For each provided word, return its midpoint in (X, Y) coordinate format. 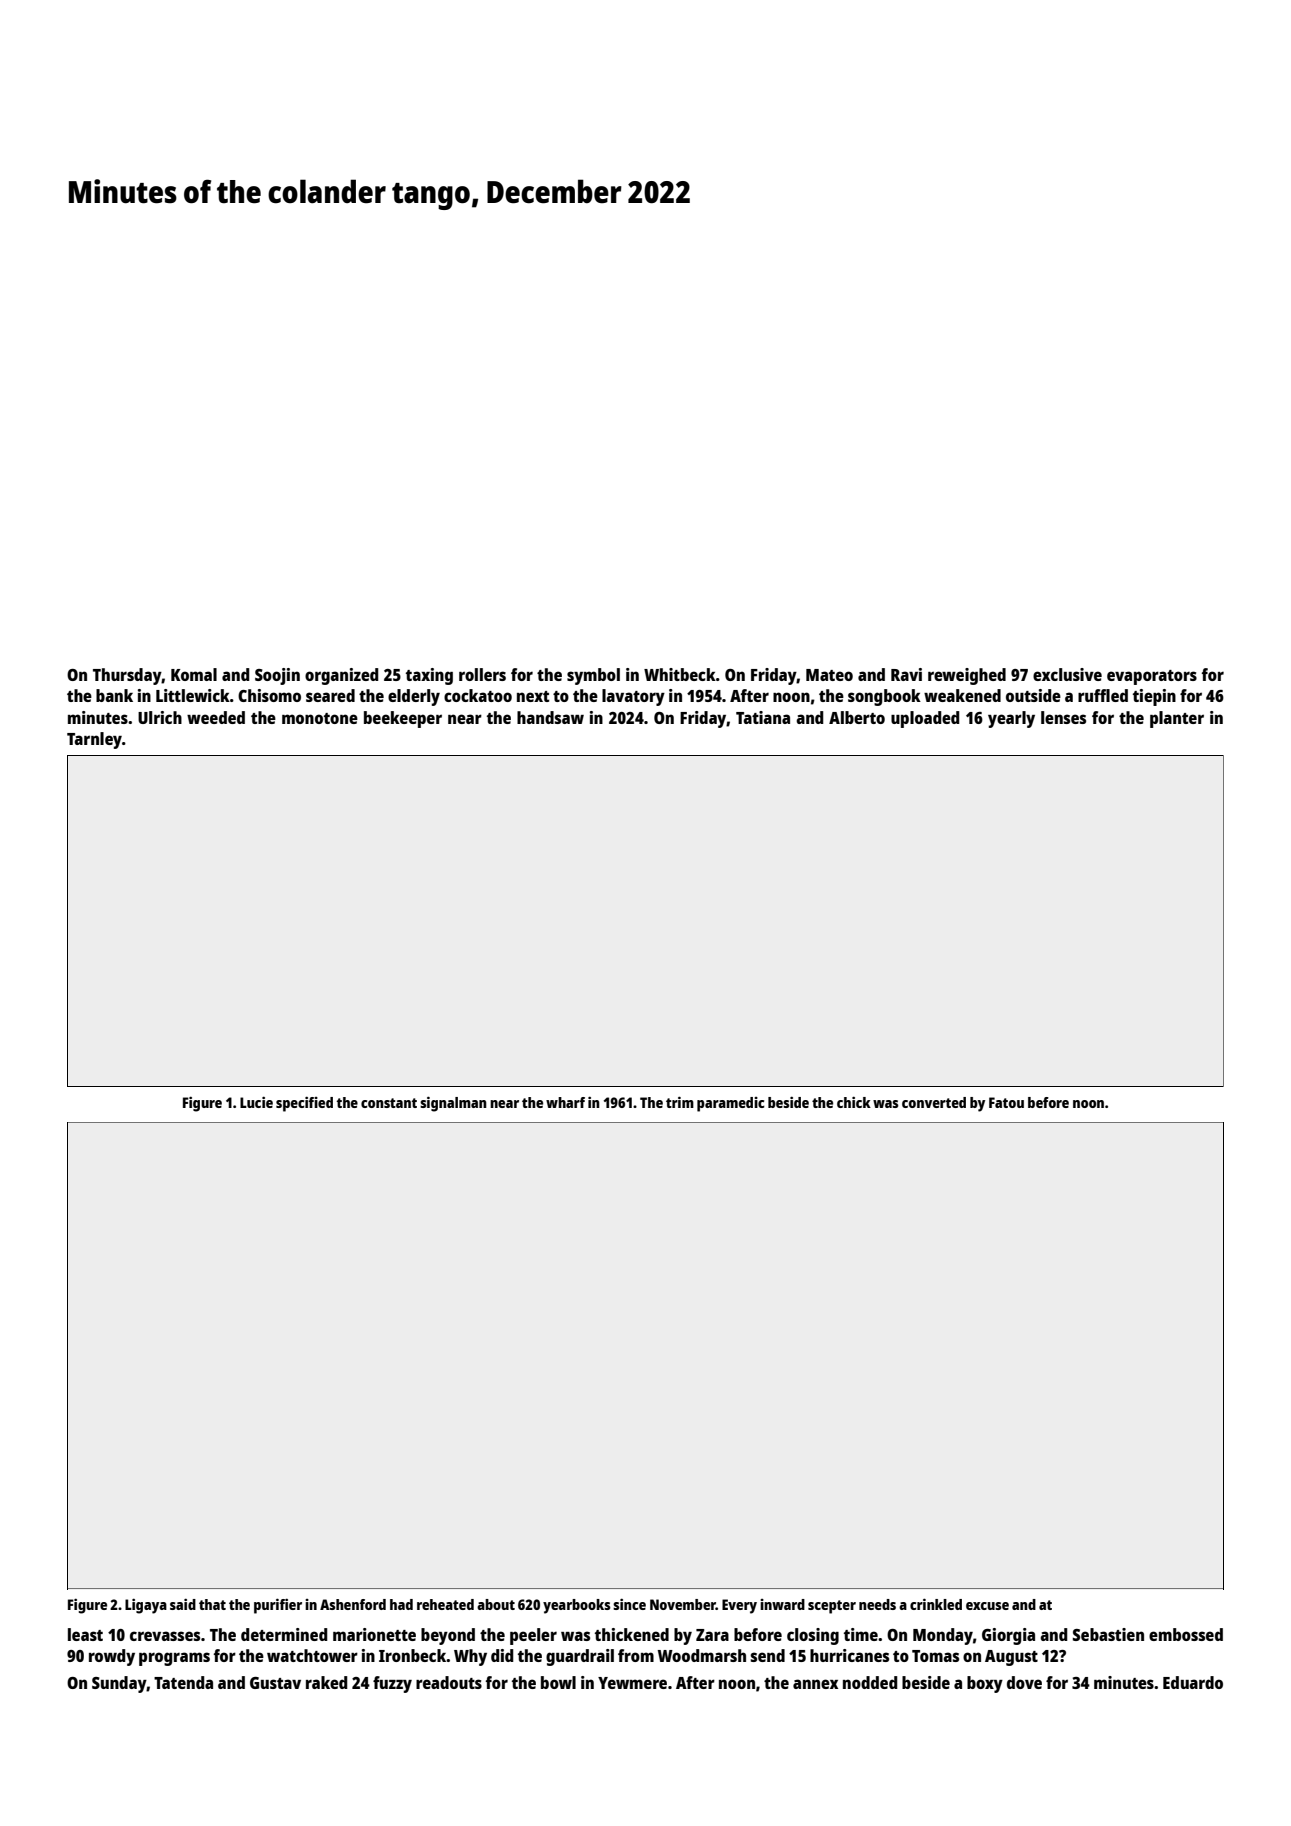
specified (304, 1104)
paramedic (731, 1104)
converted (934, 1102)
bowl (558, 1682)
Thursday (127, 676)
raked (327, 1682)
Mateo (829, 675)
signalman (453, 1104)
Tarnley (94, 740)
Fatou (1006, 1102)
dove (1024, 1682)
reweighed (967, 676)
